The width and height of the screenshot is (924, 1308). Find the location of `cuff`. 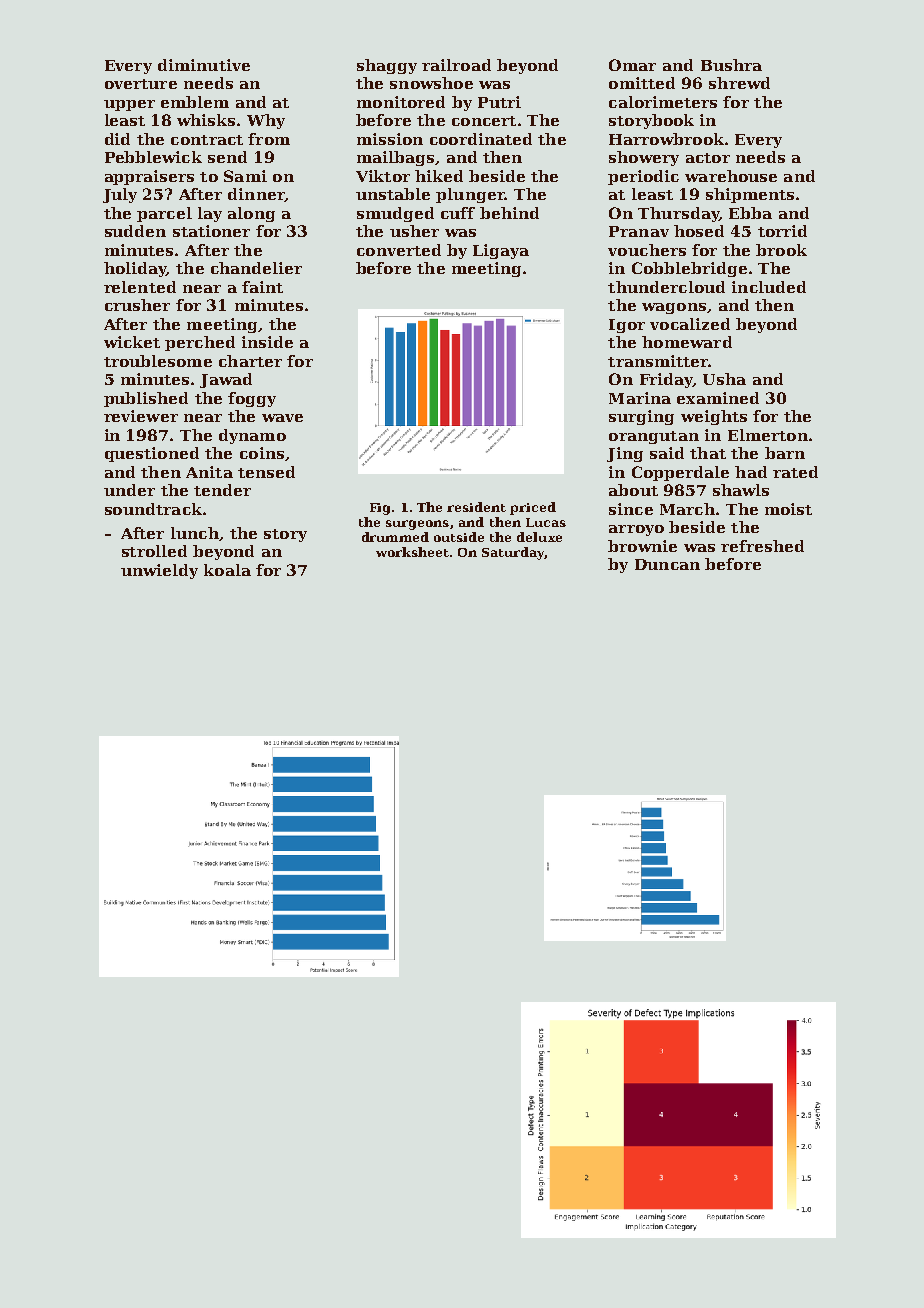

cuff is located at coordinates (458, 213).
